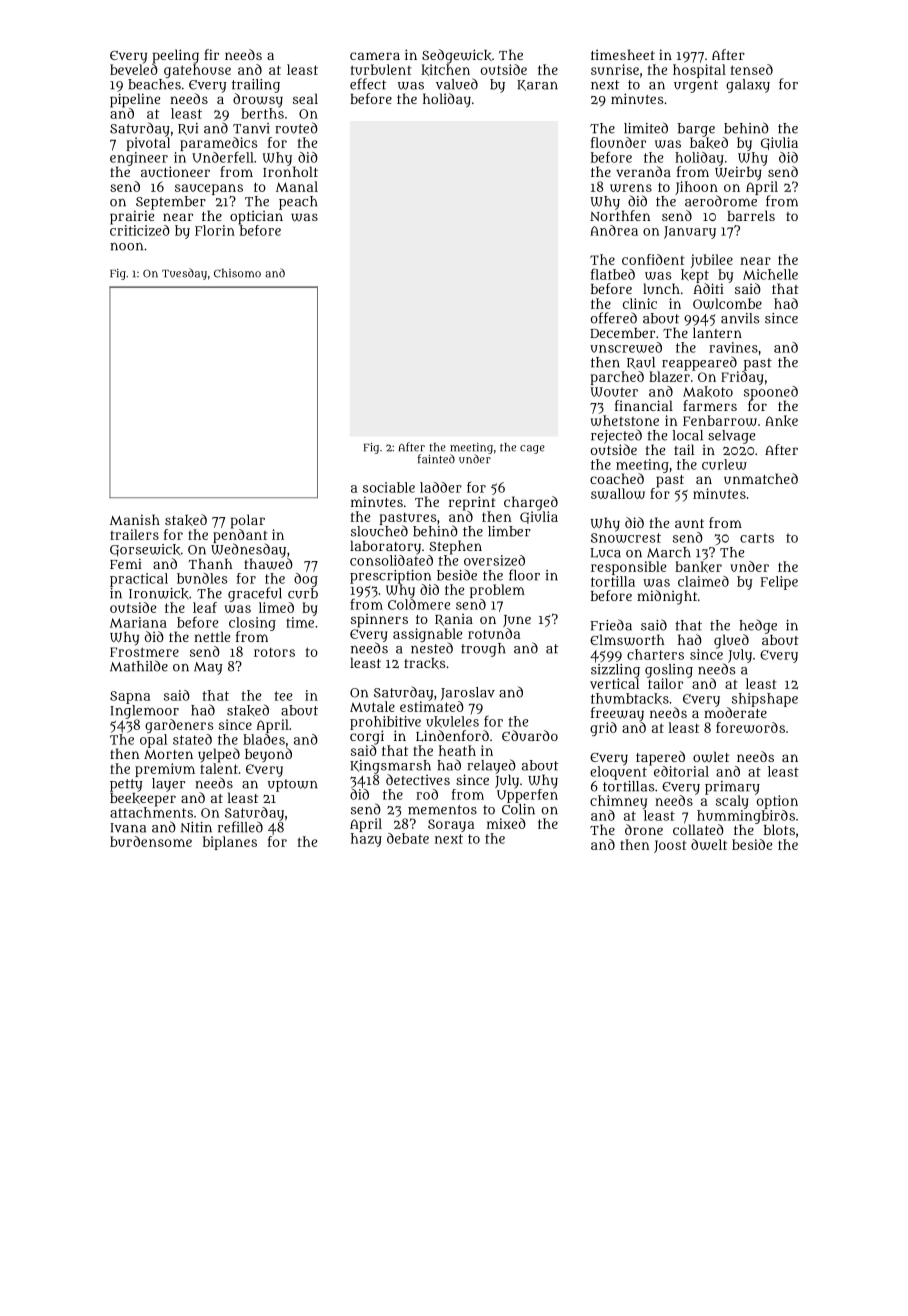 The image size is (908, 1316). I want to click on effect, so click(368, 84).
